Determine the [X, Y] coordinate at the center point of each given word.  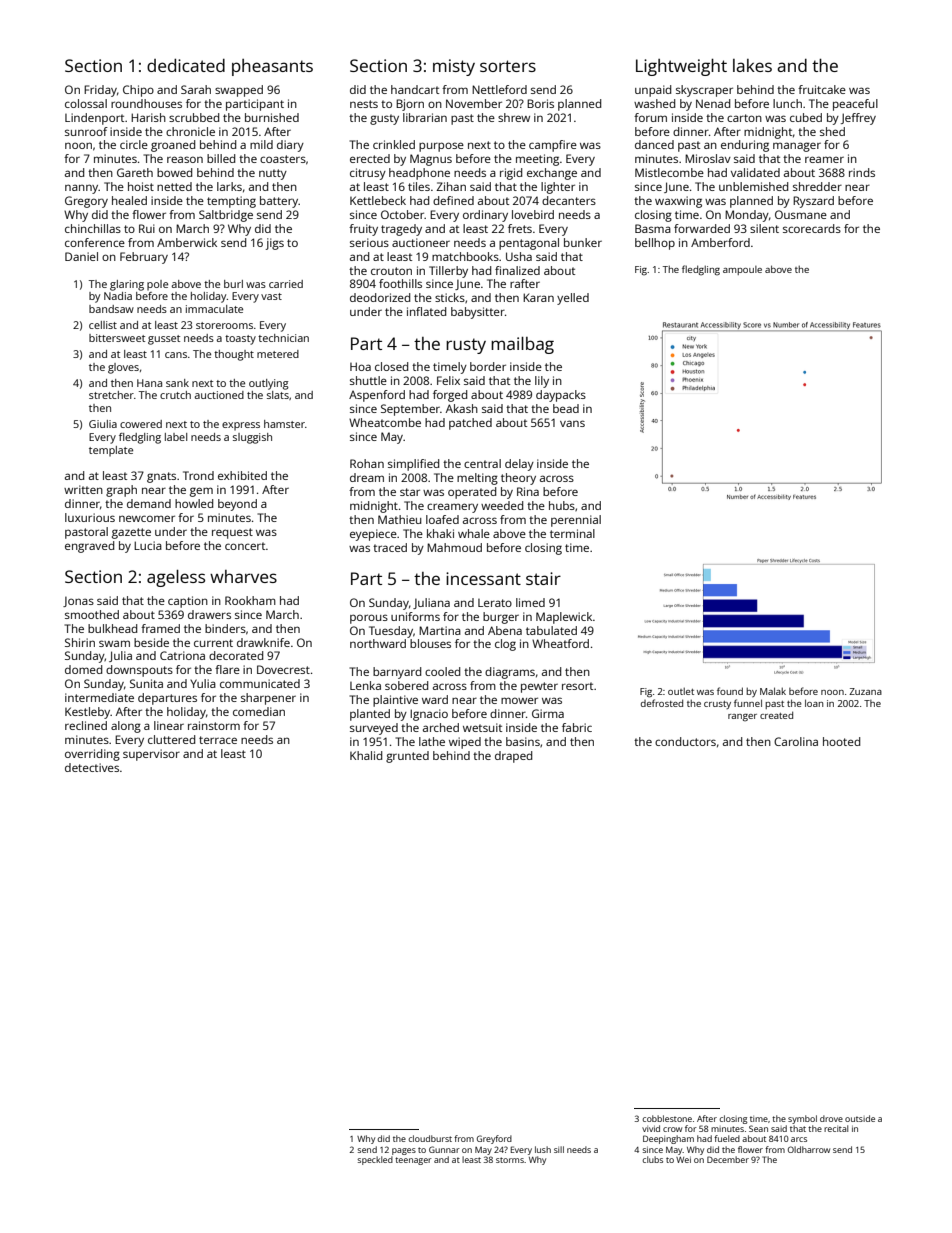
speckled [375, 1160]
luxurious [90, 517]
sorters [508, 66]
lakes [752, 65]
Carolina [796, 741]
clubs [652, 1159]
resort [577, 686]
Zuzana [865, 691]
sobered [406, 685]
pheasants [272, 67]
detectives [92, 767]
